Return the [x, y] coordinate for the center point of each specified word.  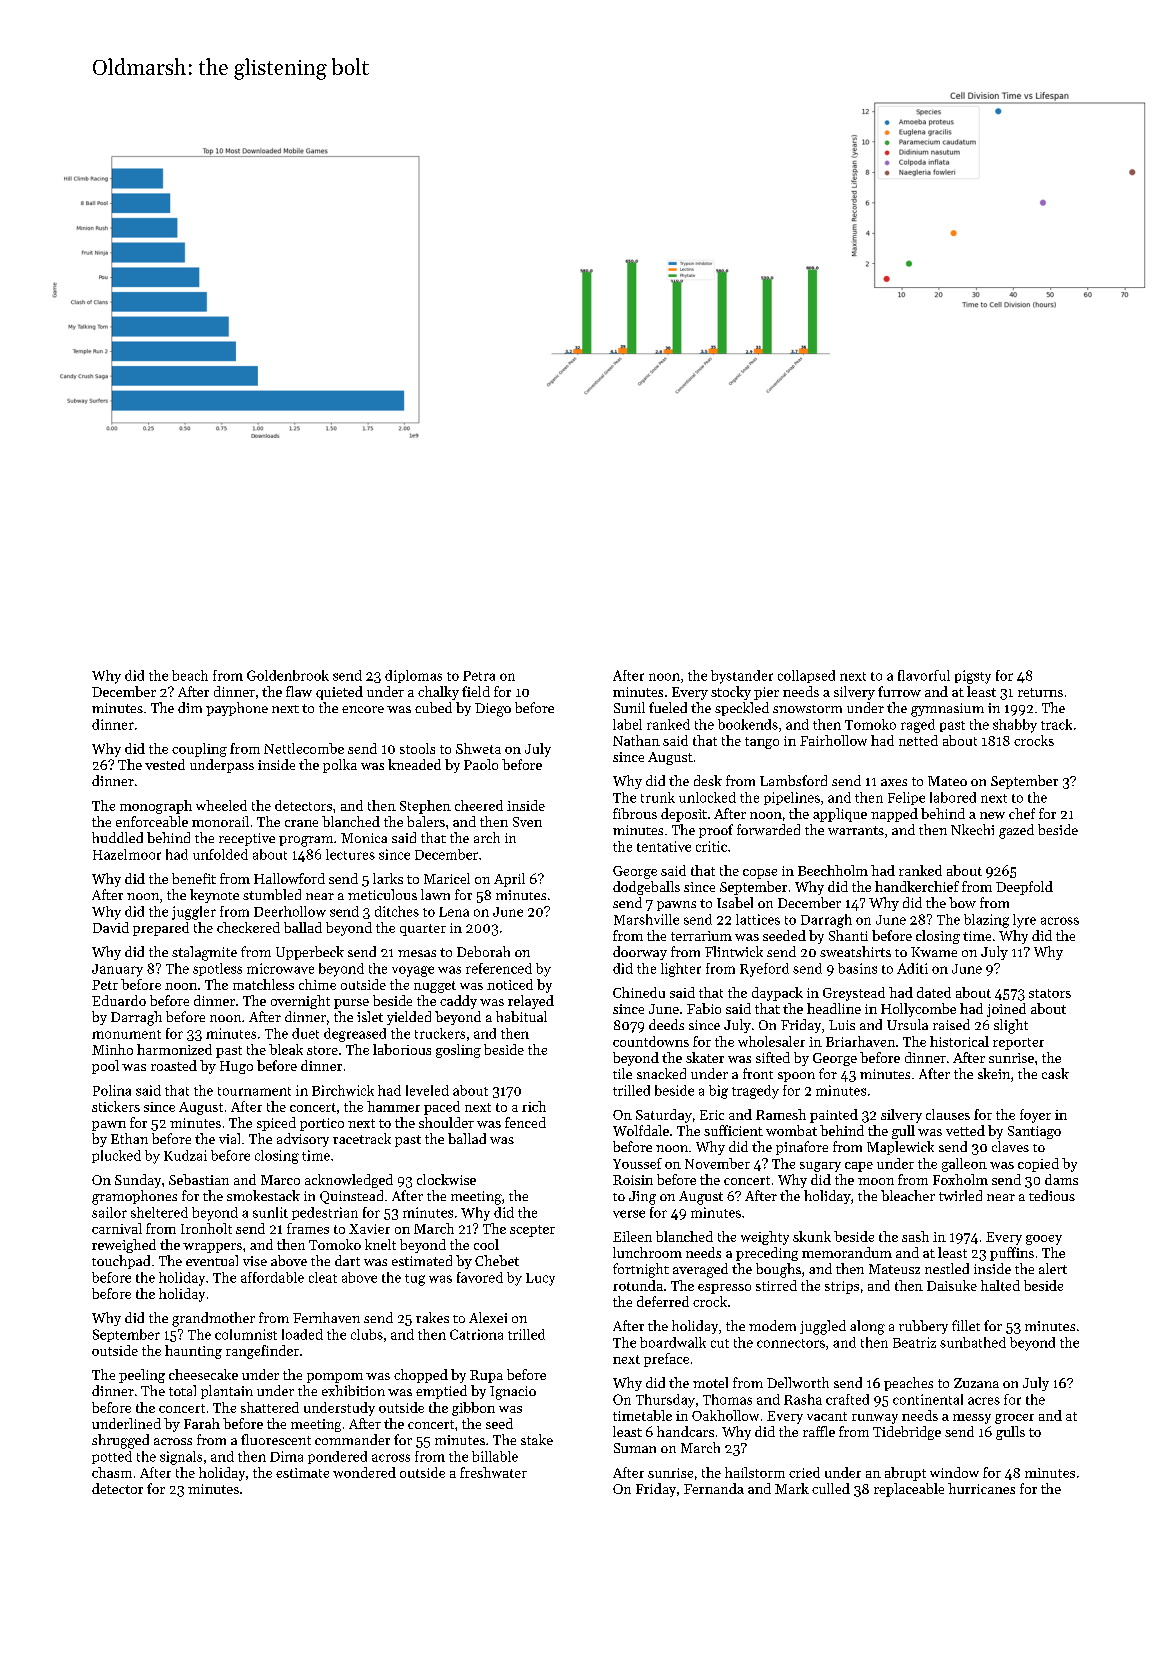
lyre [1024, 921]
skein [994, 1073]
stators [1050, 993]
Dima [286, 1456]
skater [705, 1057]
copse [760, 874]
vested [165, 764]
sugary [820, 1167]
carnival [117, 1228]
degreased [355, 1035]
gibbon [473, 1409]
